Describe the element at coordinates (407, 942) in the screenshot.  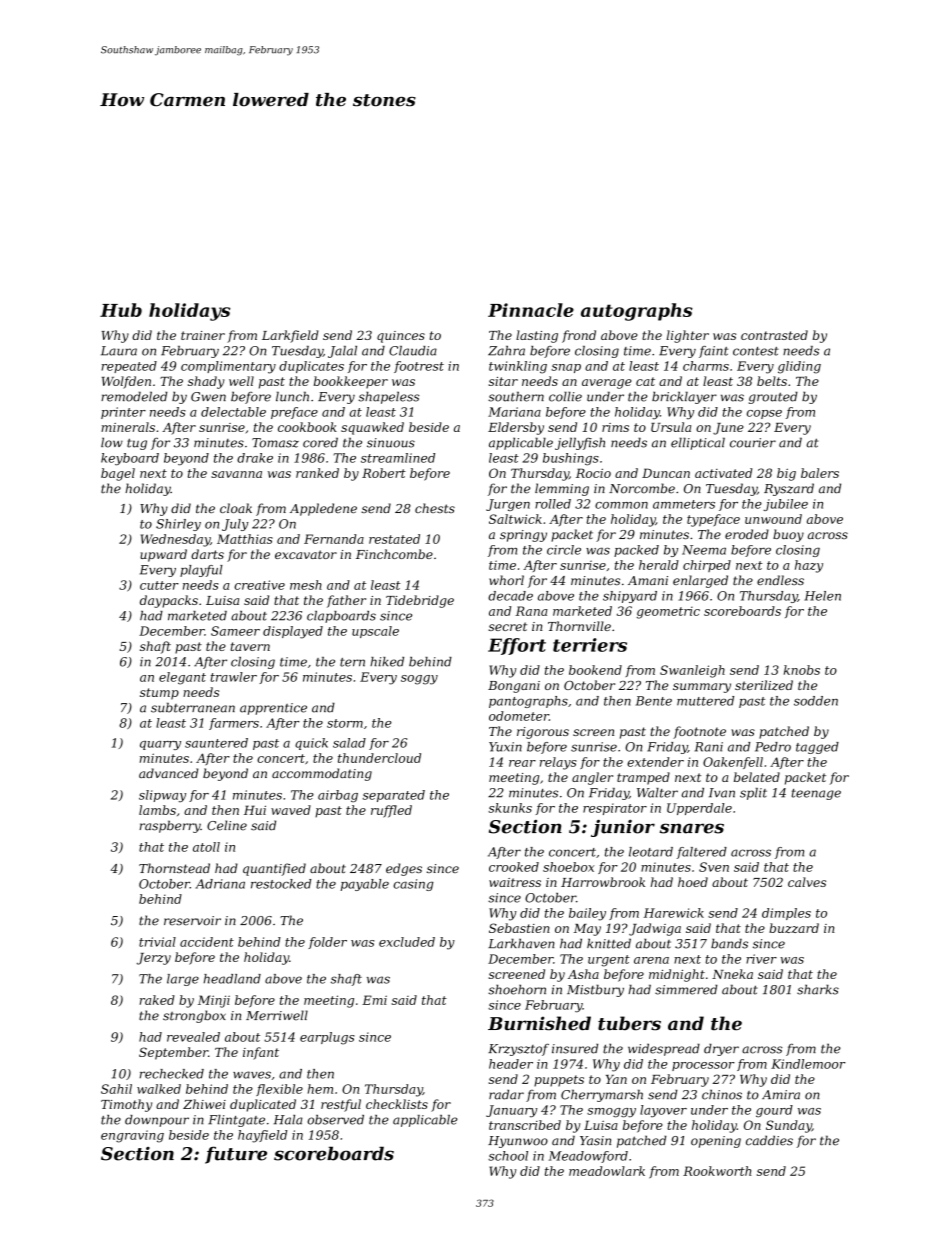
I see `excluded` at that location.
